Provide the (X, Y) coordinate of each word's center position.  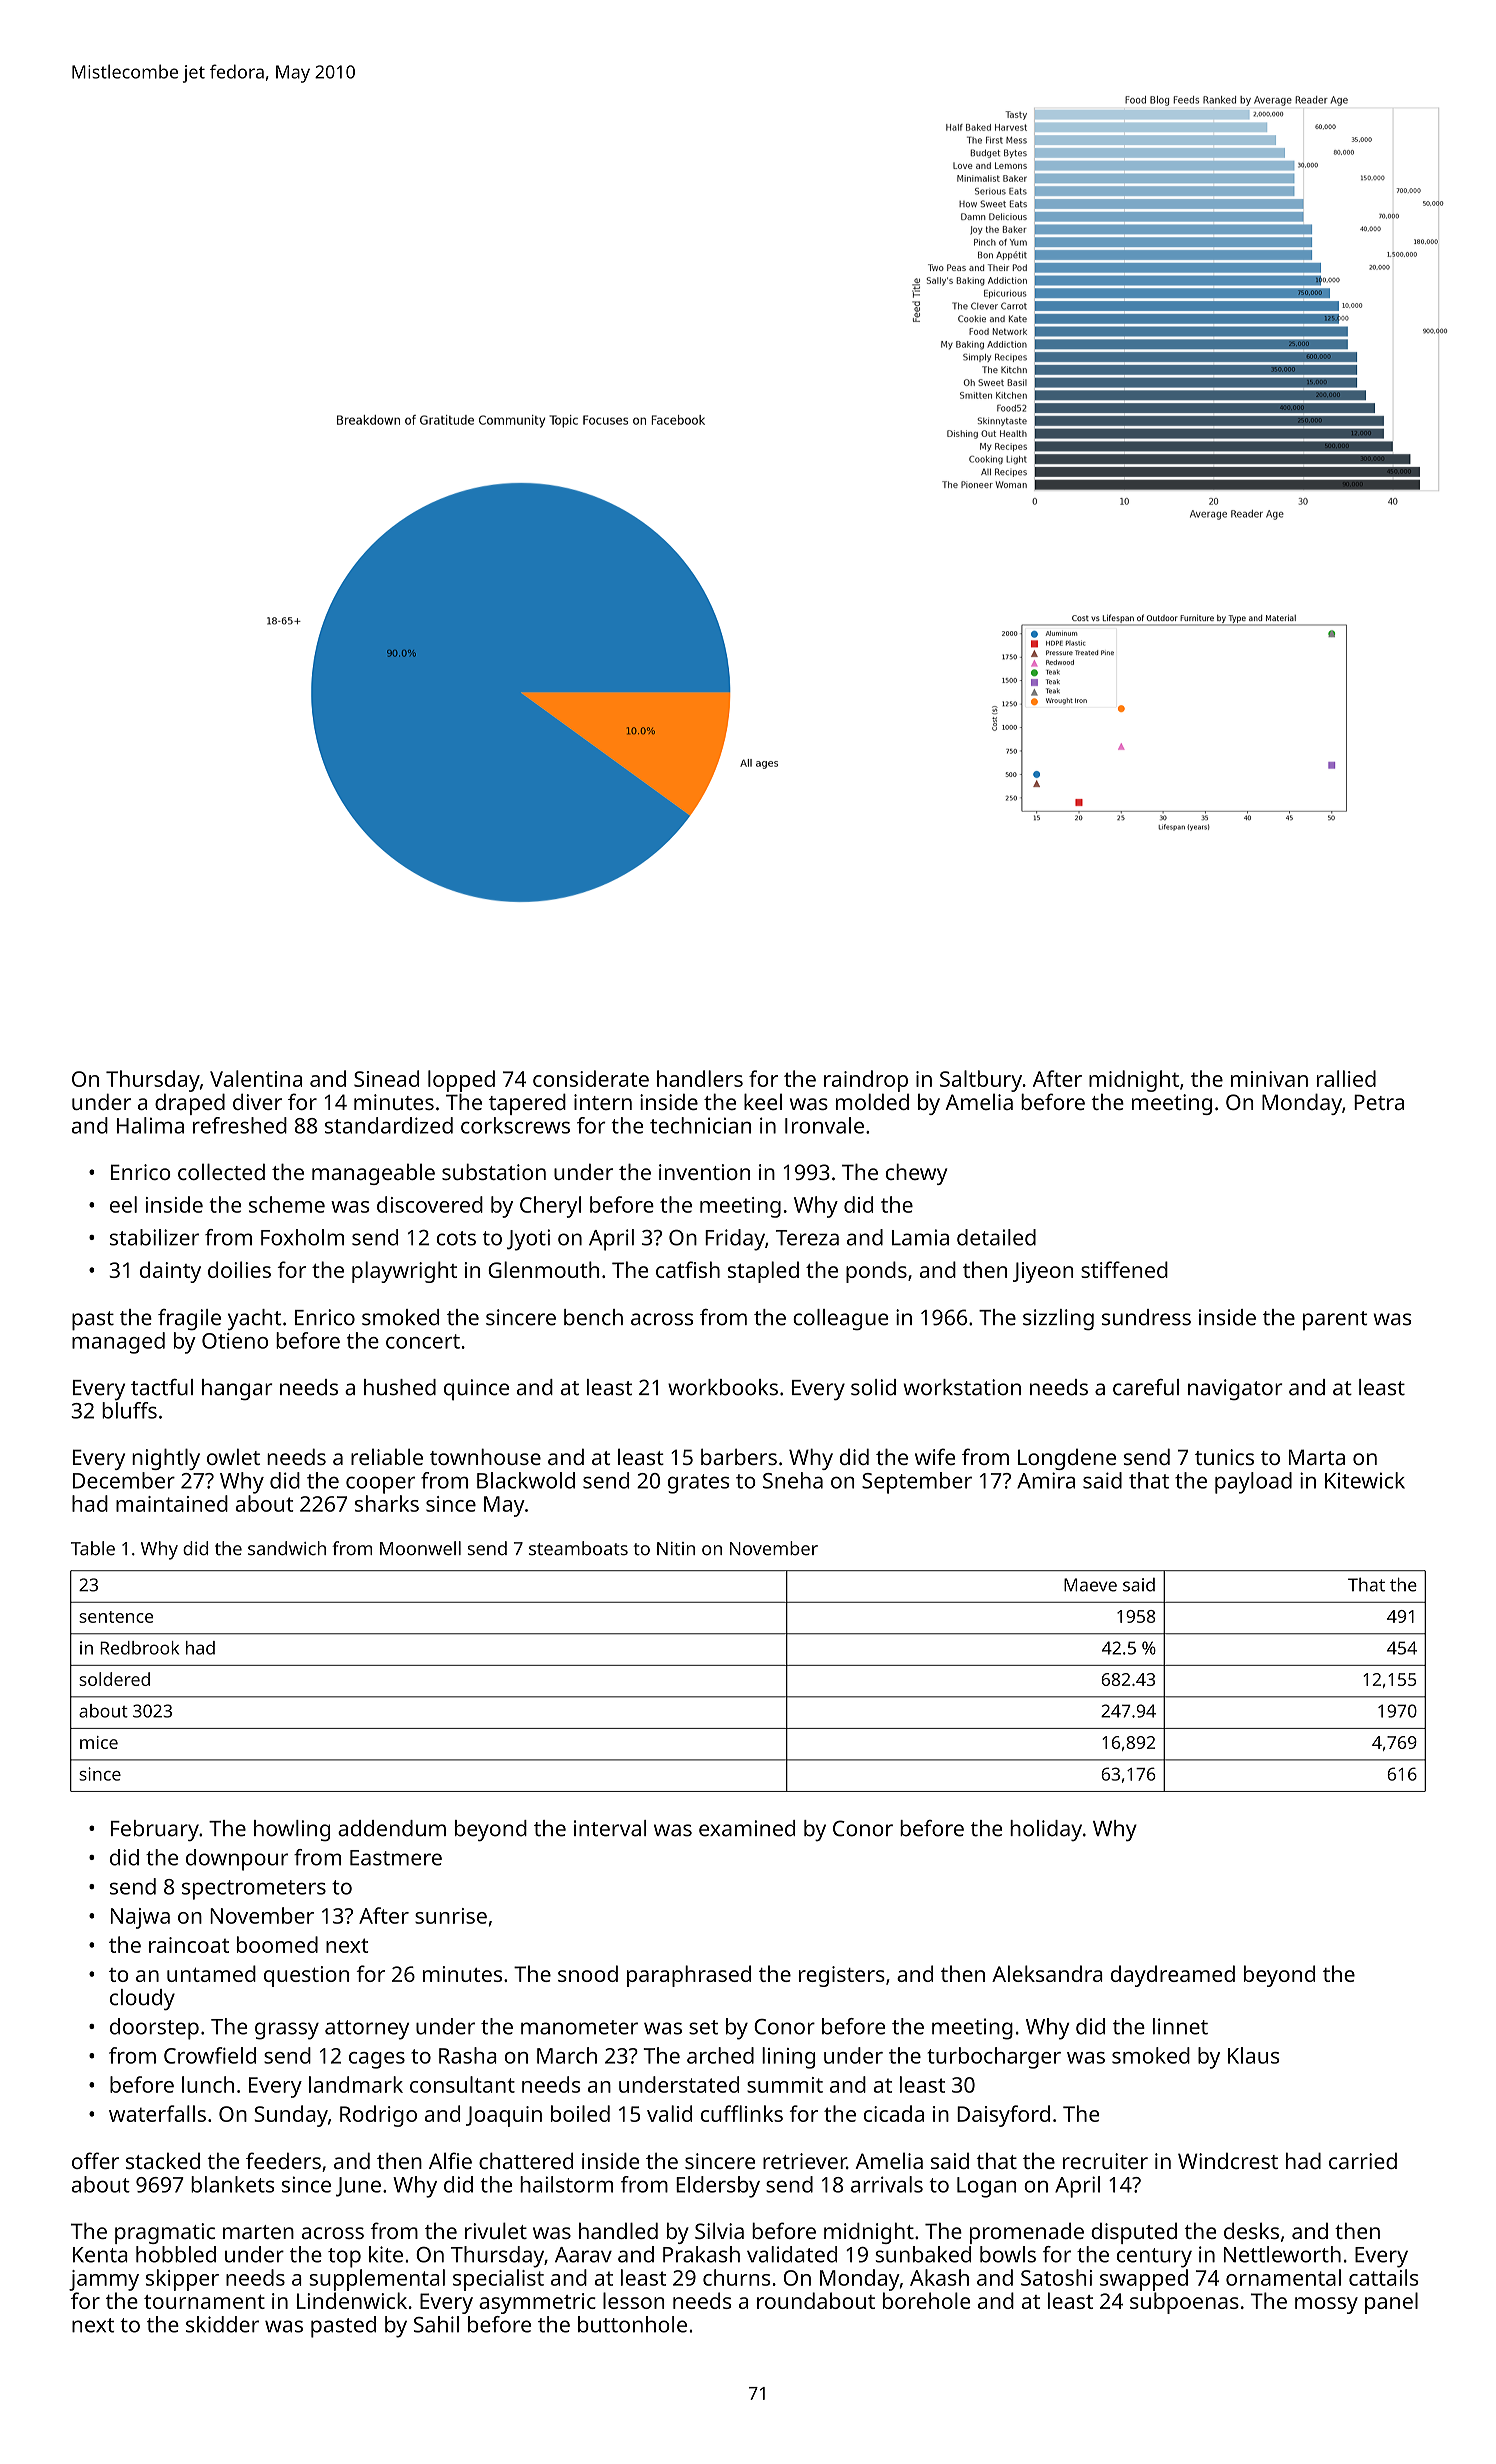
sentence (116, 1617)
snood (588, 1973)
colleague (840, 1319)
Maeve (1090, 1585)
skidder (222, 2324)
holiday (1046, 1830)
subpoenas (1184, 2303)
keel (763, 1101)
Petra (1379, 1102)
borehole (926, 2300)
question (306, 1976)
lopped (461, 1081)
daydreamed (1173, 1976)
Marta (1317, 1457)
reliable (387, 1456)
